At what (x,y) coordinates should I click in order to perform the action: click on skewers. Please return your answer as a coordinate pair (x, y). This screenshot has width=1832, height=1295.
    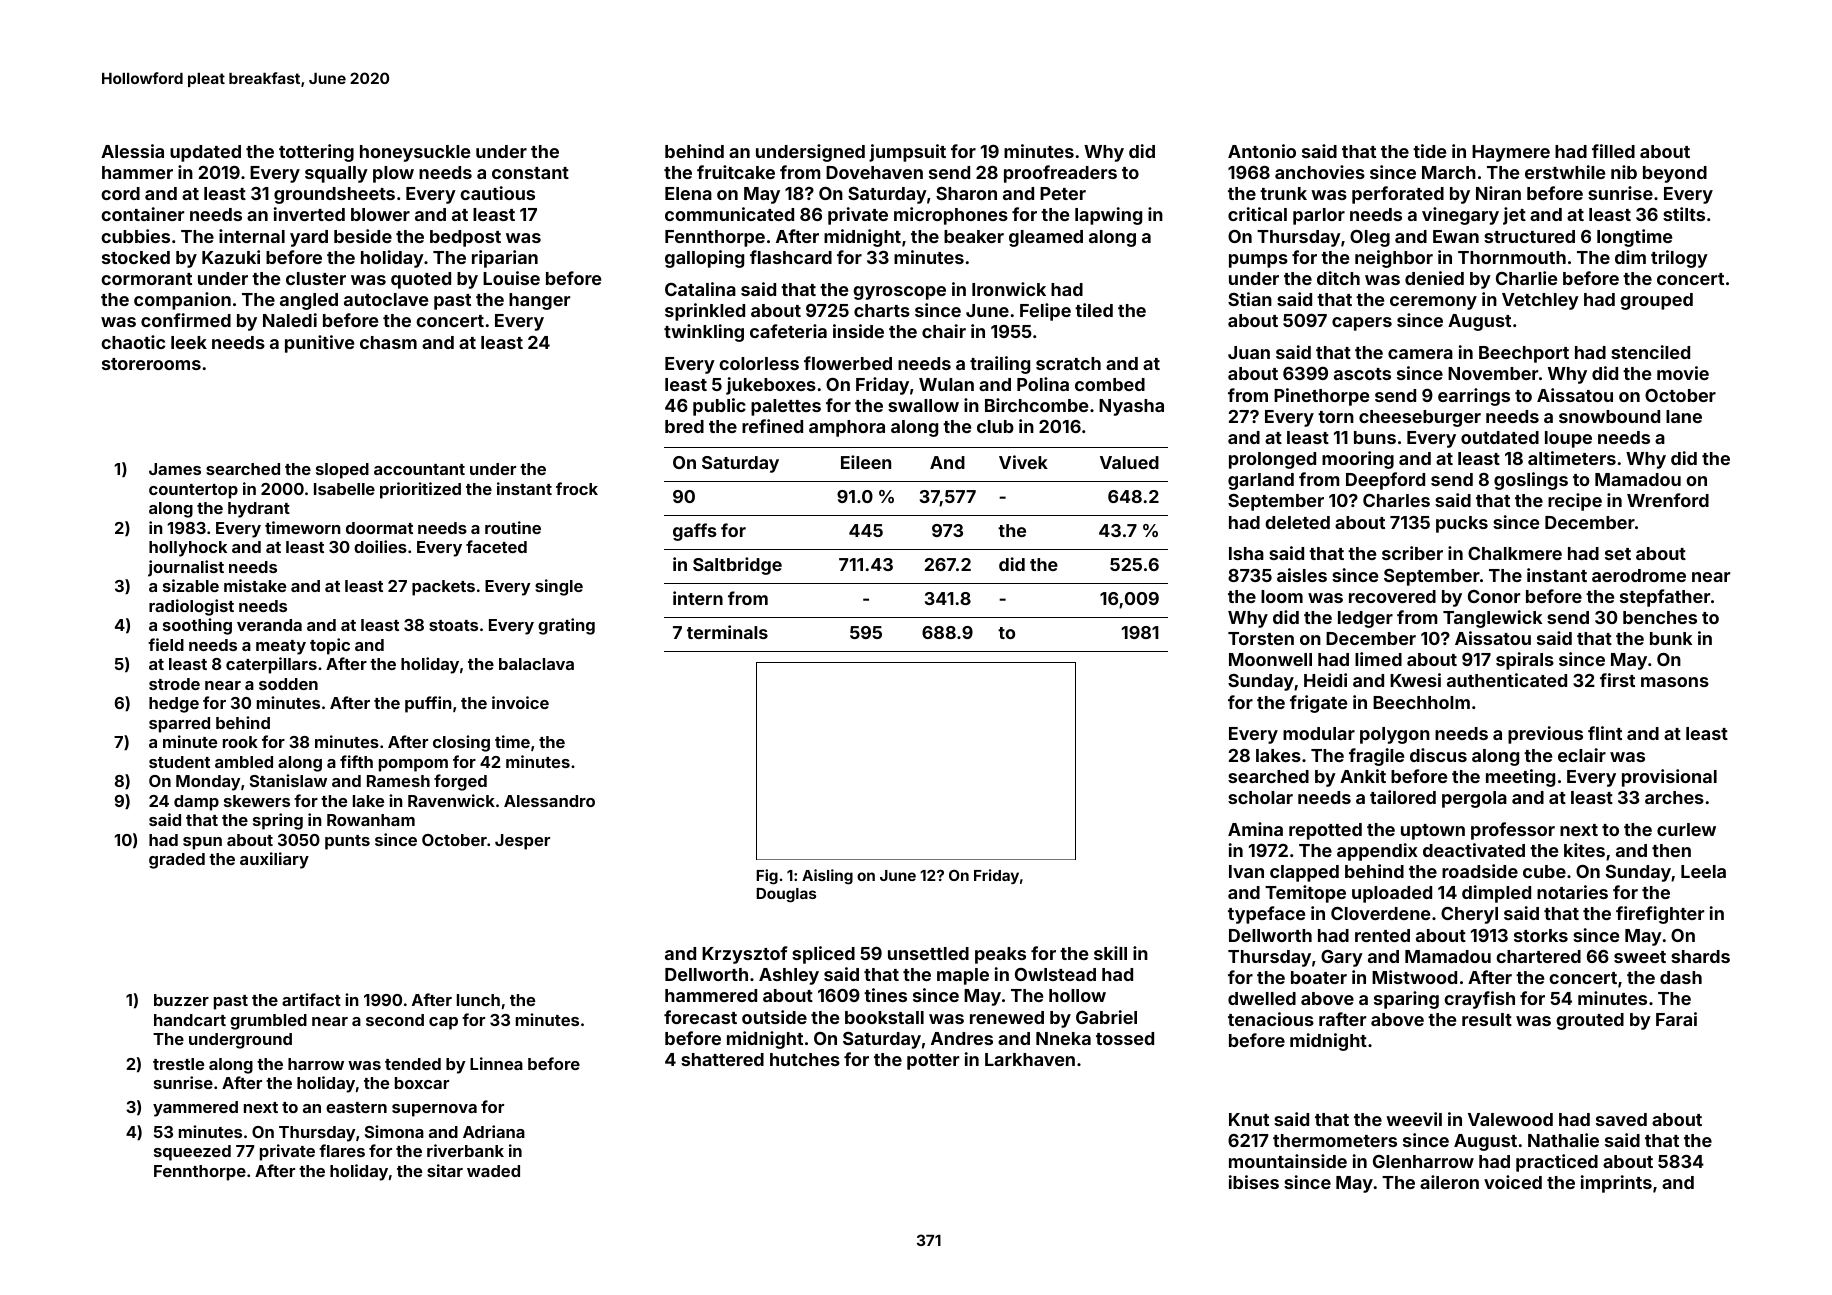
    Looking at the image, I should click on (257, 801).
